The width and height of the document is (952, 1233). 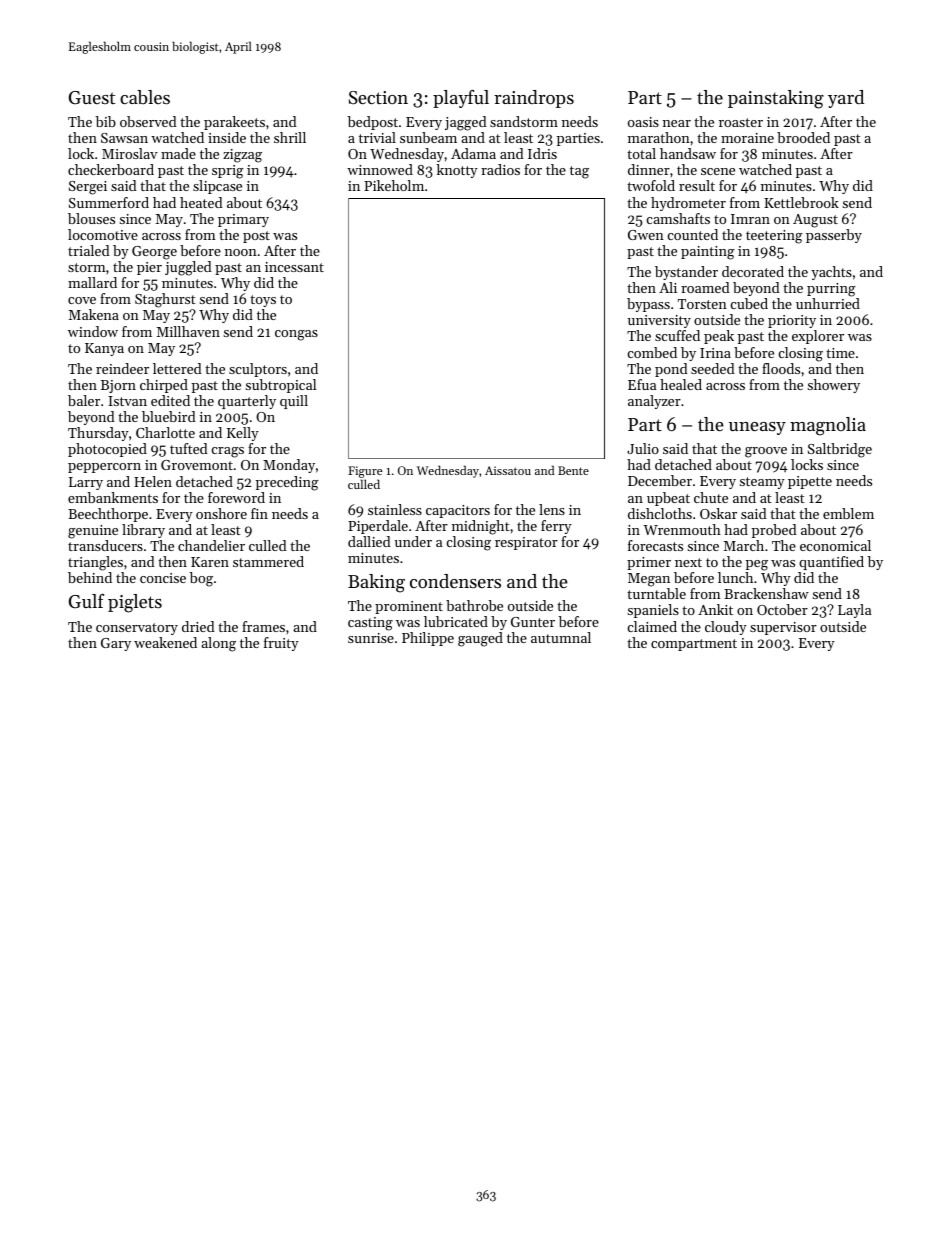 What do you see at coordinates (801, 202) in the document?
I see `Kettlebrook` at bounding box center [801, 202].
